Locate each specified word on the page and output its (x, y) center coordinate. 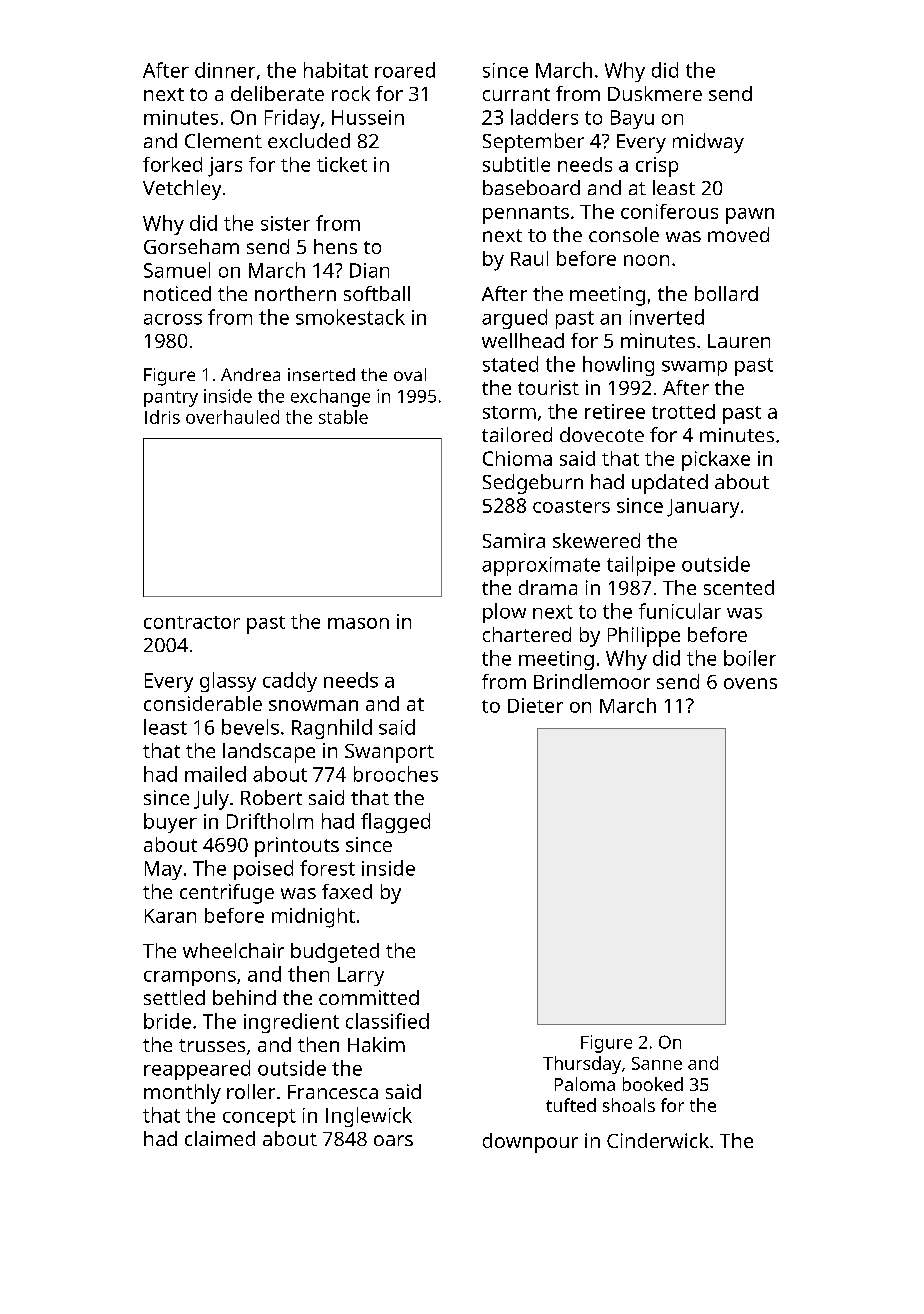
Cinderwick (658, 1140)
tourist (548, 387)
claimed (220, 1138)
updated (670, 484)
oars (393, 1140)
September (533, 143)
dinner (225, 70)
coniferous (669, 211)
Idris (162, 417)
